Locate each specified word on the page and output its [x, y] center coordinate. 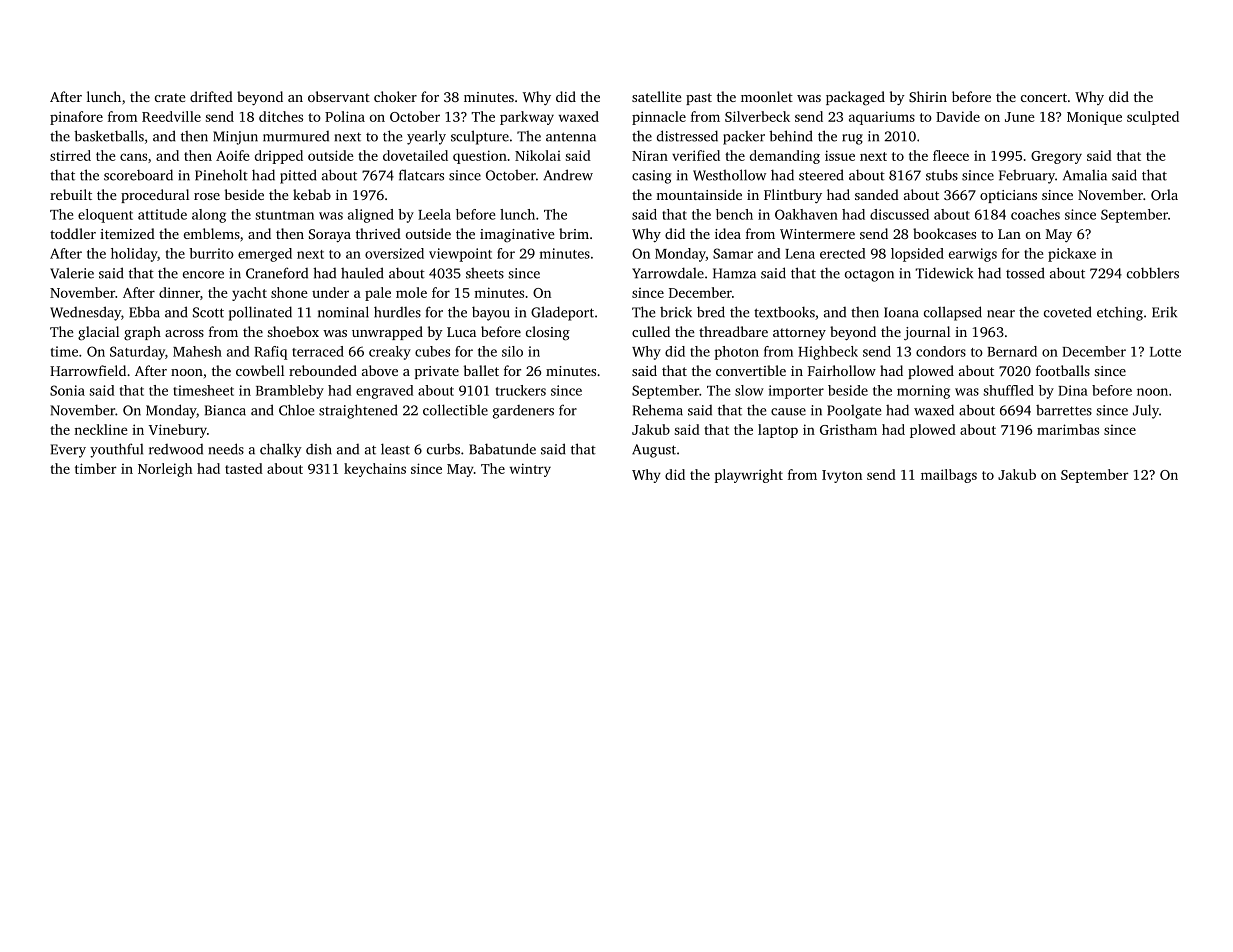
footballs [1063, 370]
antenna [571, 137]
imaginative [517, 235]
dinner [179, 292]
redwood [176, 449]
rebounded [323, 370]
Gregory [1056, 157]
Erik [1164, 312]
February [1027, 177]
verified [696, 155]
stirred [70, 155]
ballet [481, 370]
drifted [211, 96]
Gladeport [562, 313]
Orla [1164, 194]
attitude [162, 214]
